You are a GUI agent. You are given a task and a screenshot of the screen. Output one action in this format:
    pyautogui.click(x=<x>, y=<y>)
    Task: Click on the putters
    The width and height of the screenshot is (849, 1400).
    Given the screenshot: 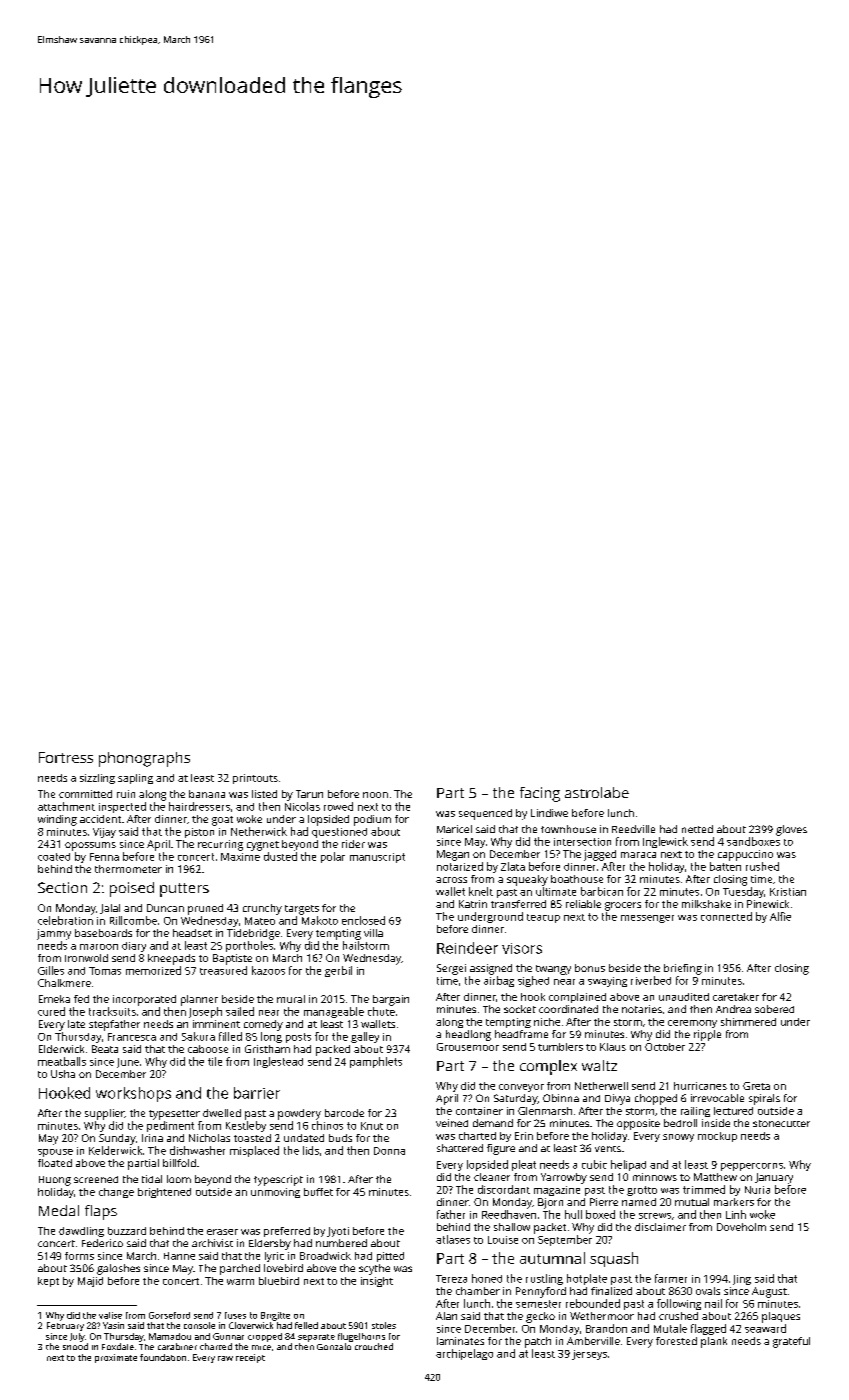 What is the action you would take?
    pyautogui.click(x=184, y=890)
